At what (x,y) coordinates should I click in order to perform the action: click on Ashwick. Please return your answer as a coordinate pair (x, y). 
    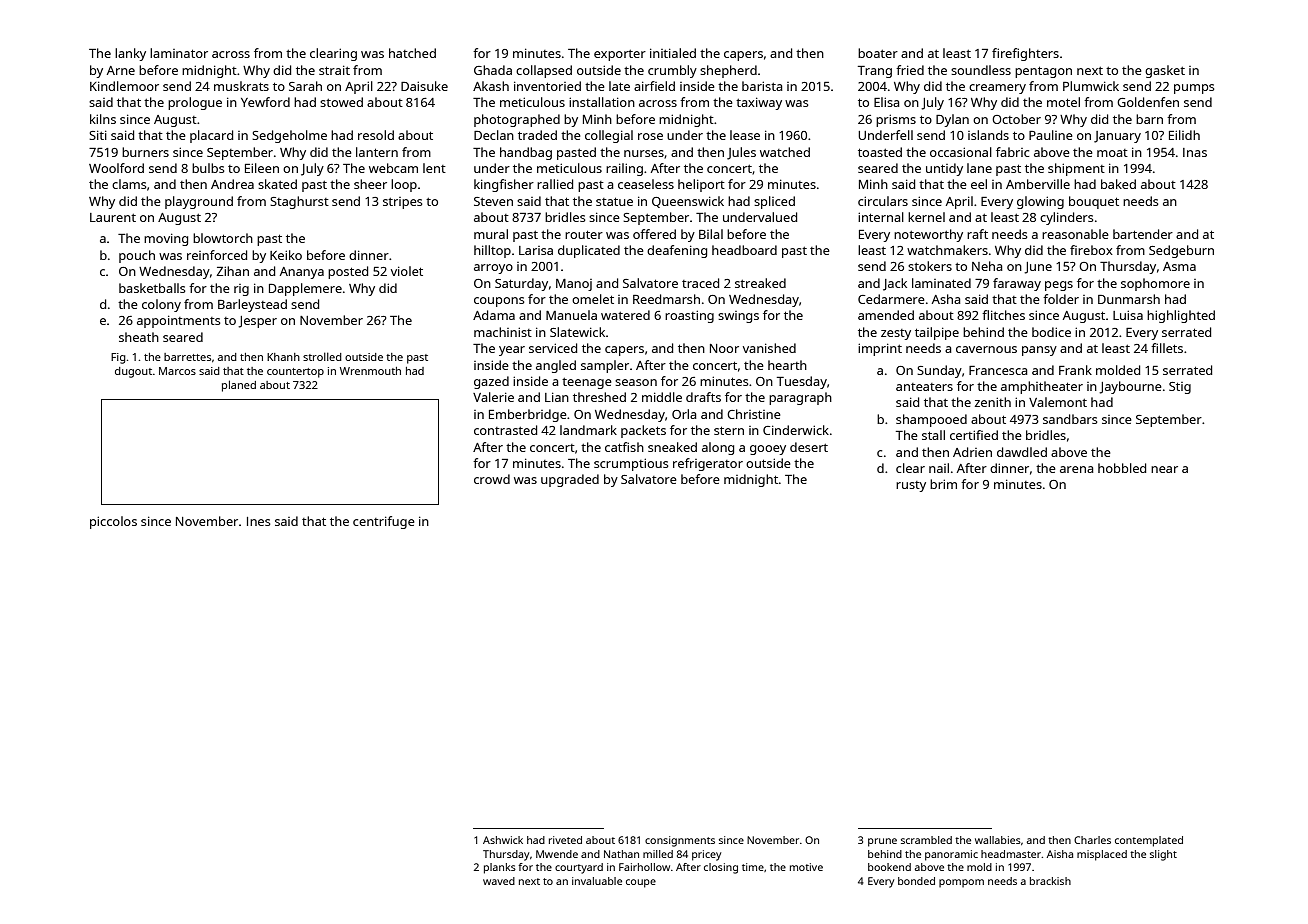
    Looking at the image, I should click on (503, 840).
